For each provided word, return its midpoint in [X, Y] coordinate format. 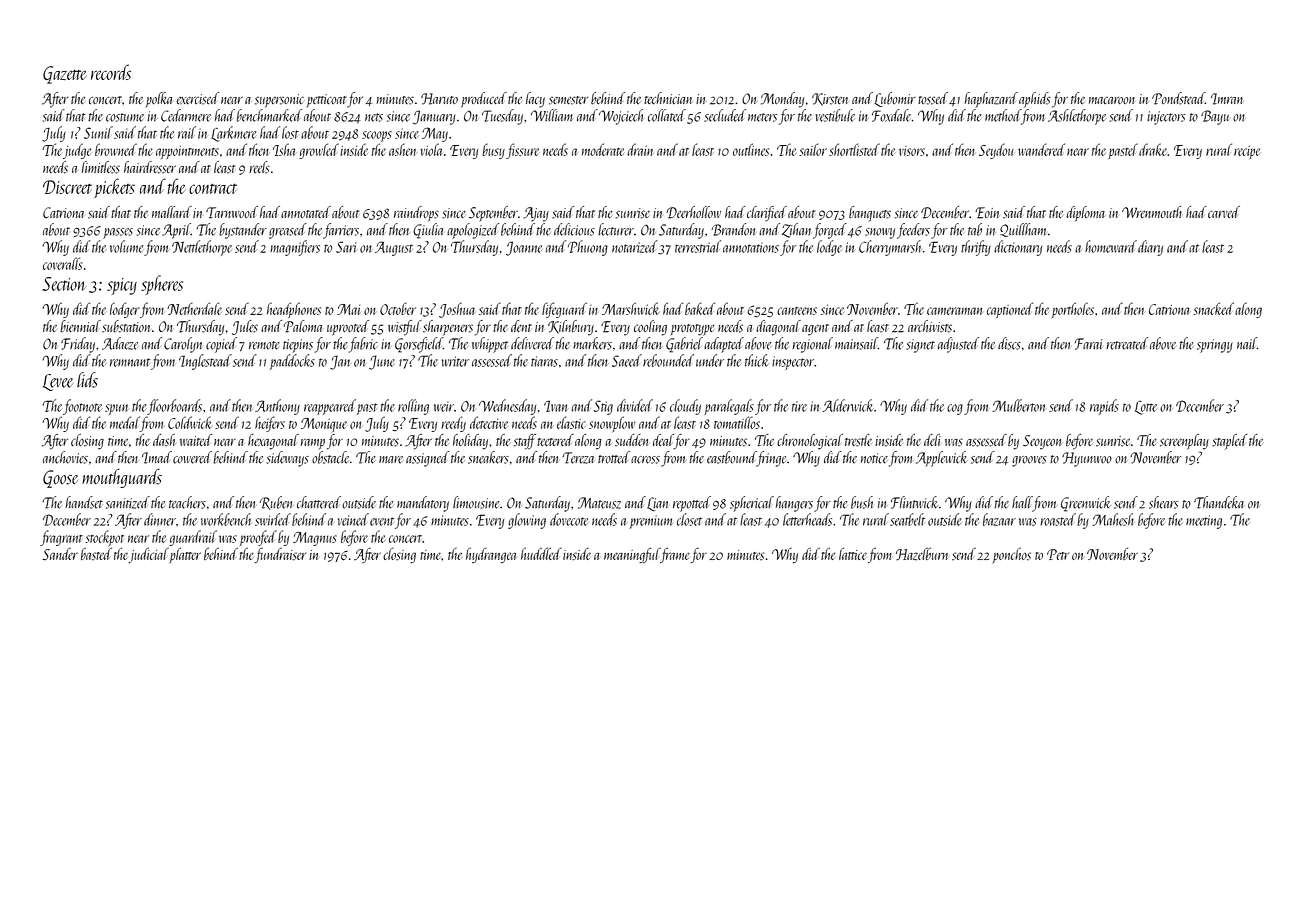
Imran [1227, 99]
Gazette [65, 75]
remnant [130, 362]
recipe [1247, 152]
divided [635, 405]
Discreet [67, 187]
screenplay [1184, 442]
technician [668, 98]
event [382, 521]
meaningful [632, 555]
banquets [870, 214]
